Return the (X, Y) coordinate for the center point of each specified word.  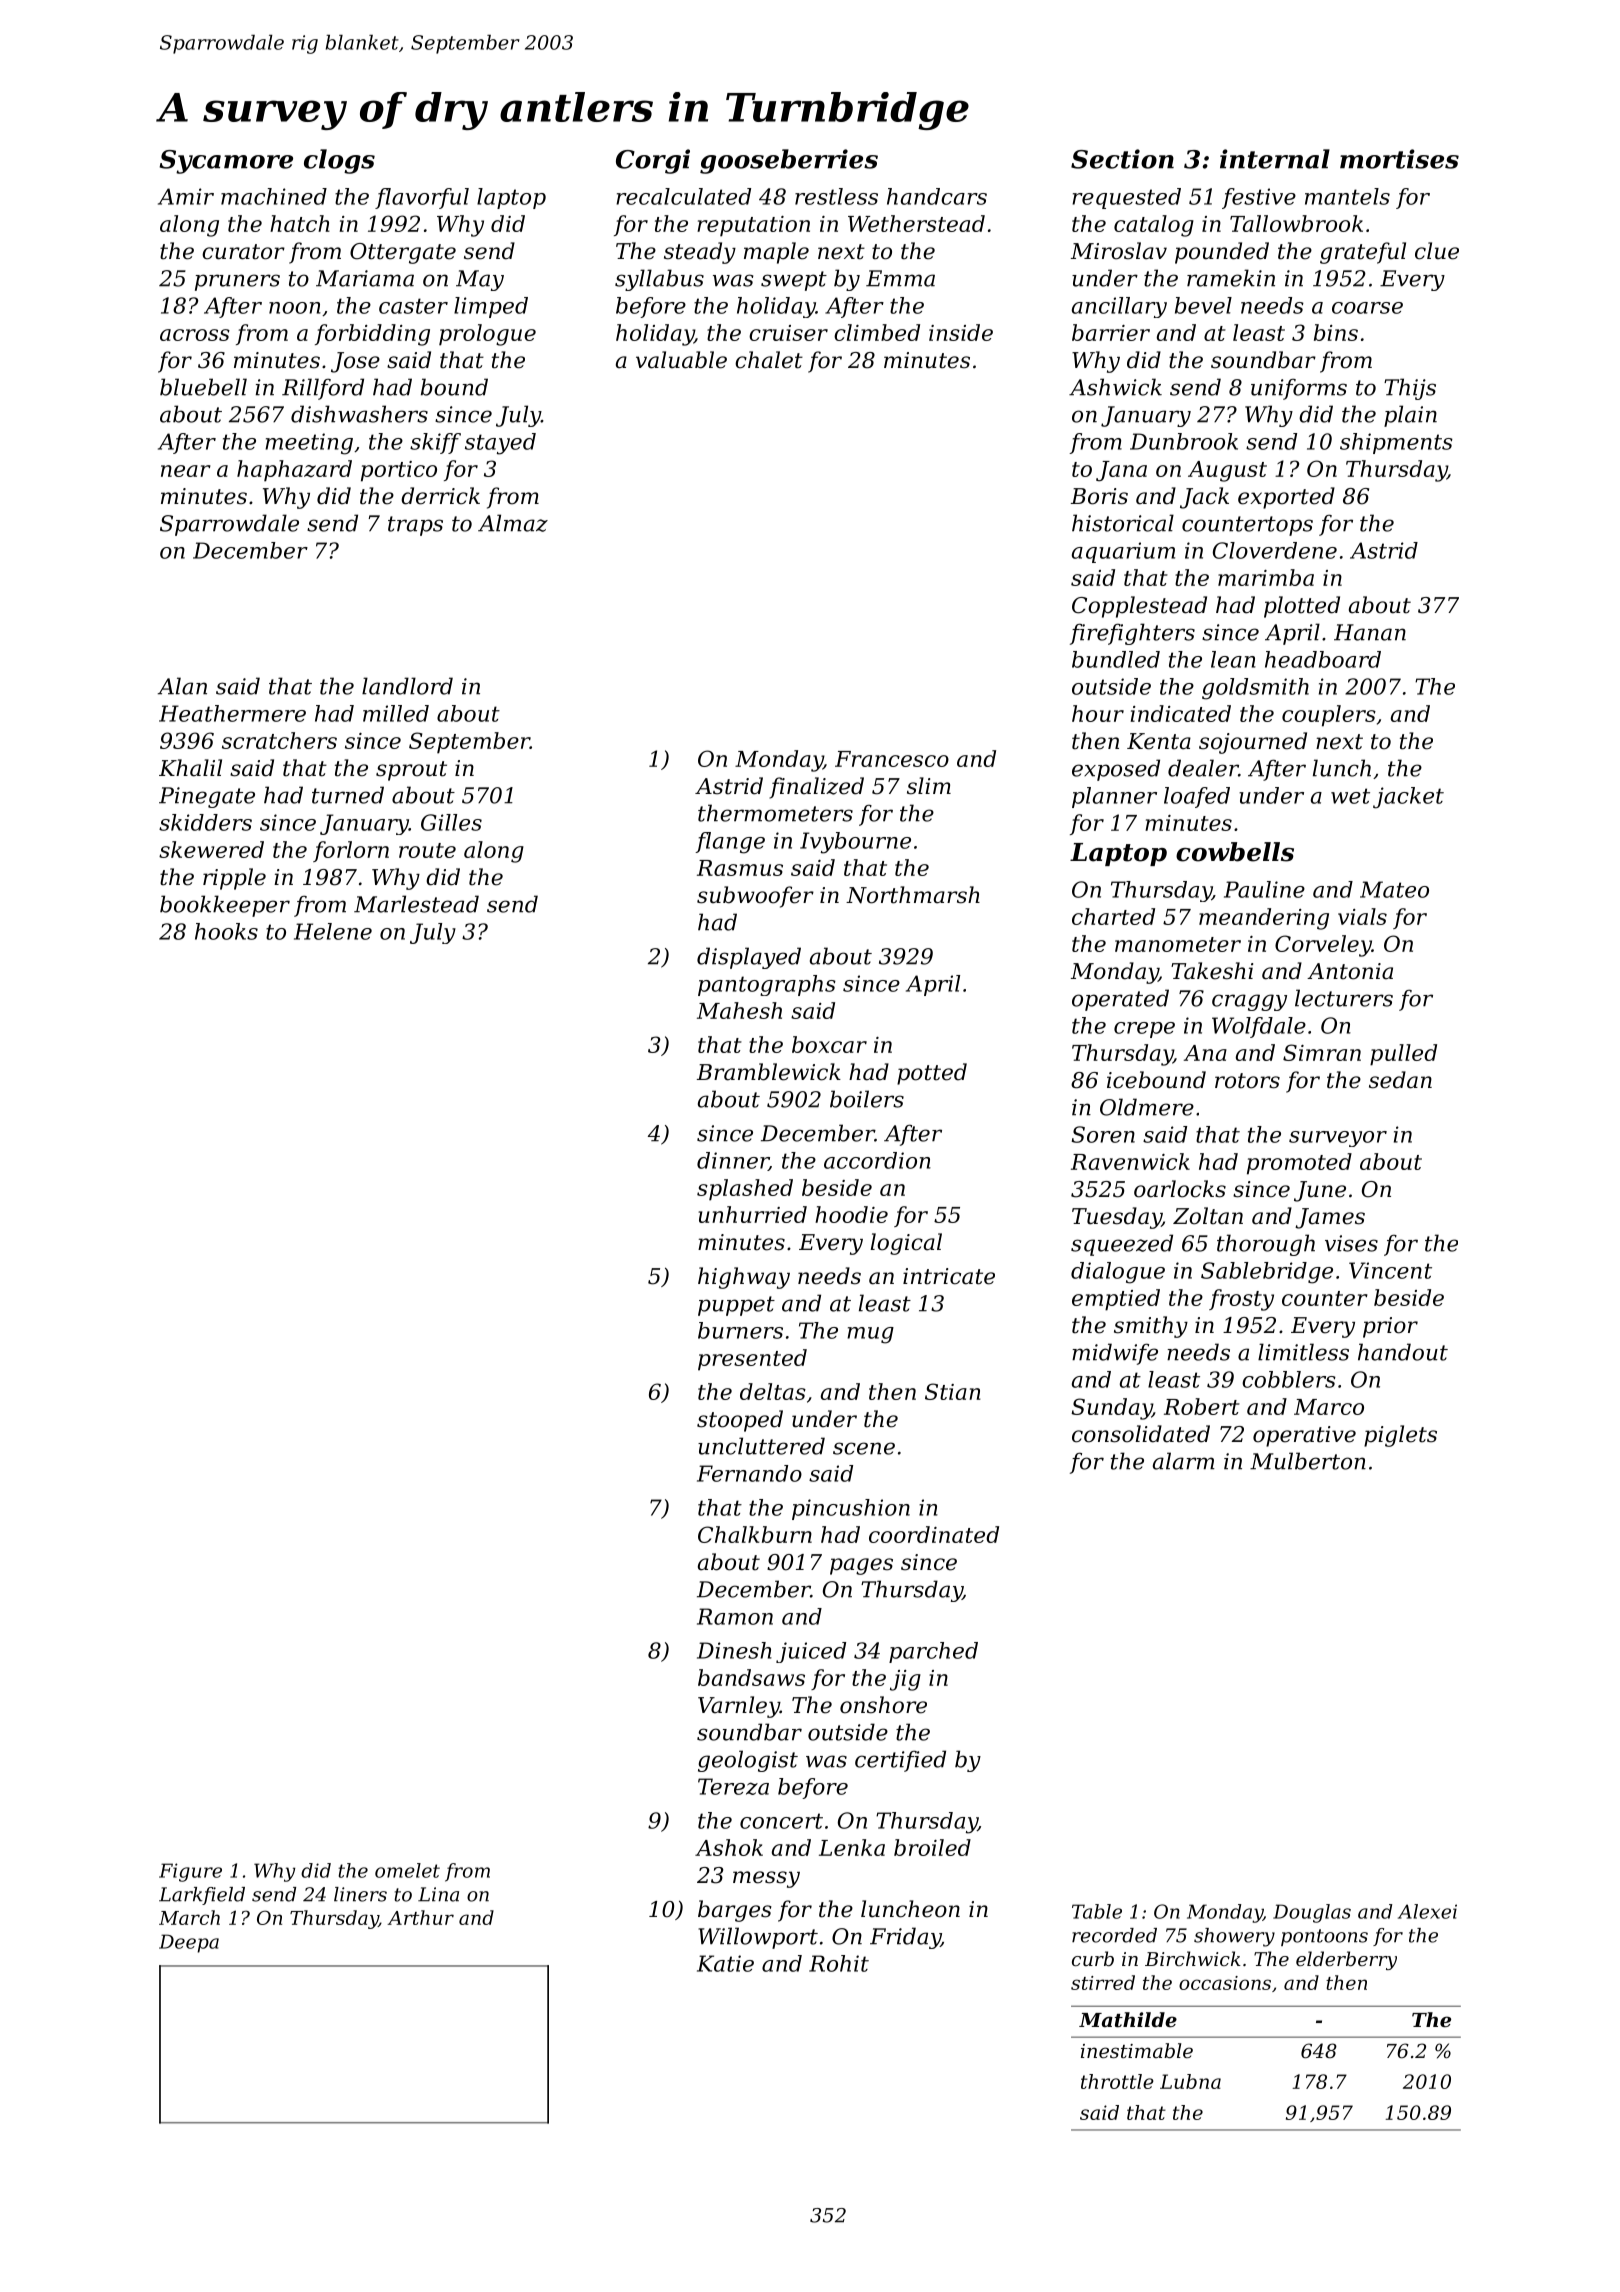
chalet (769, 360)
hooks (226, 931)
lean (1233, 659)
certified (900, 1761)
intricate (949, 1276)
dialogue (1118, 1273)
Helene (333, 931)
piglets (1400, 1436)
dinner (733, 1161)
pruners (237, 282)
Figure (190, 1872)
